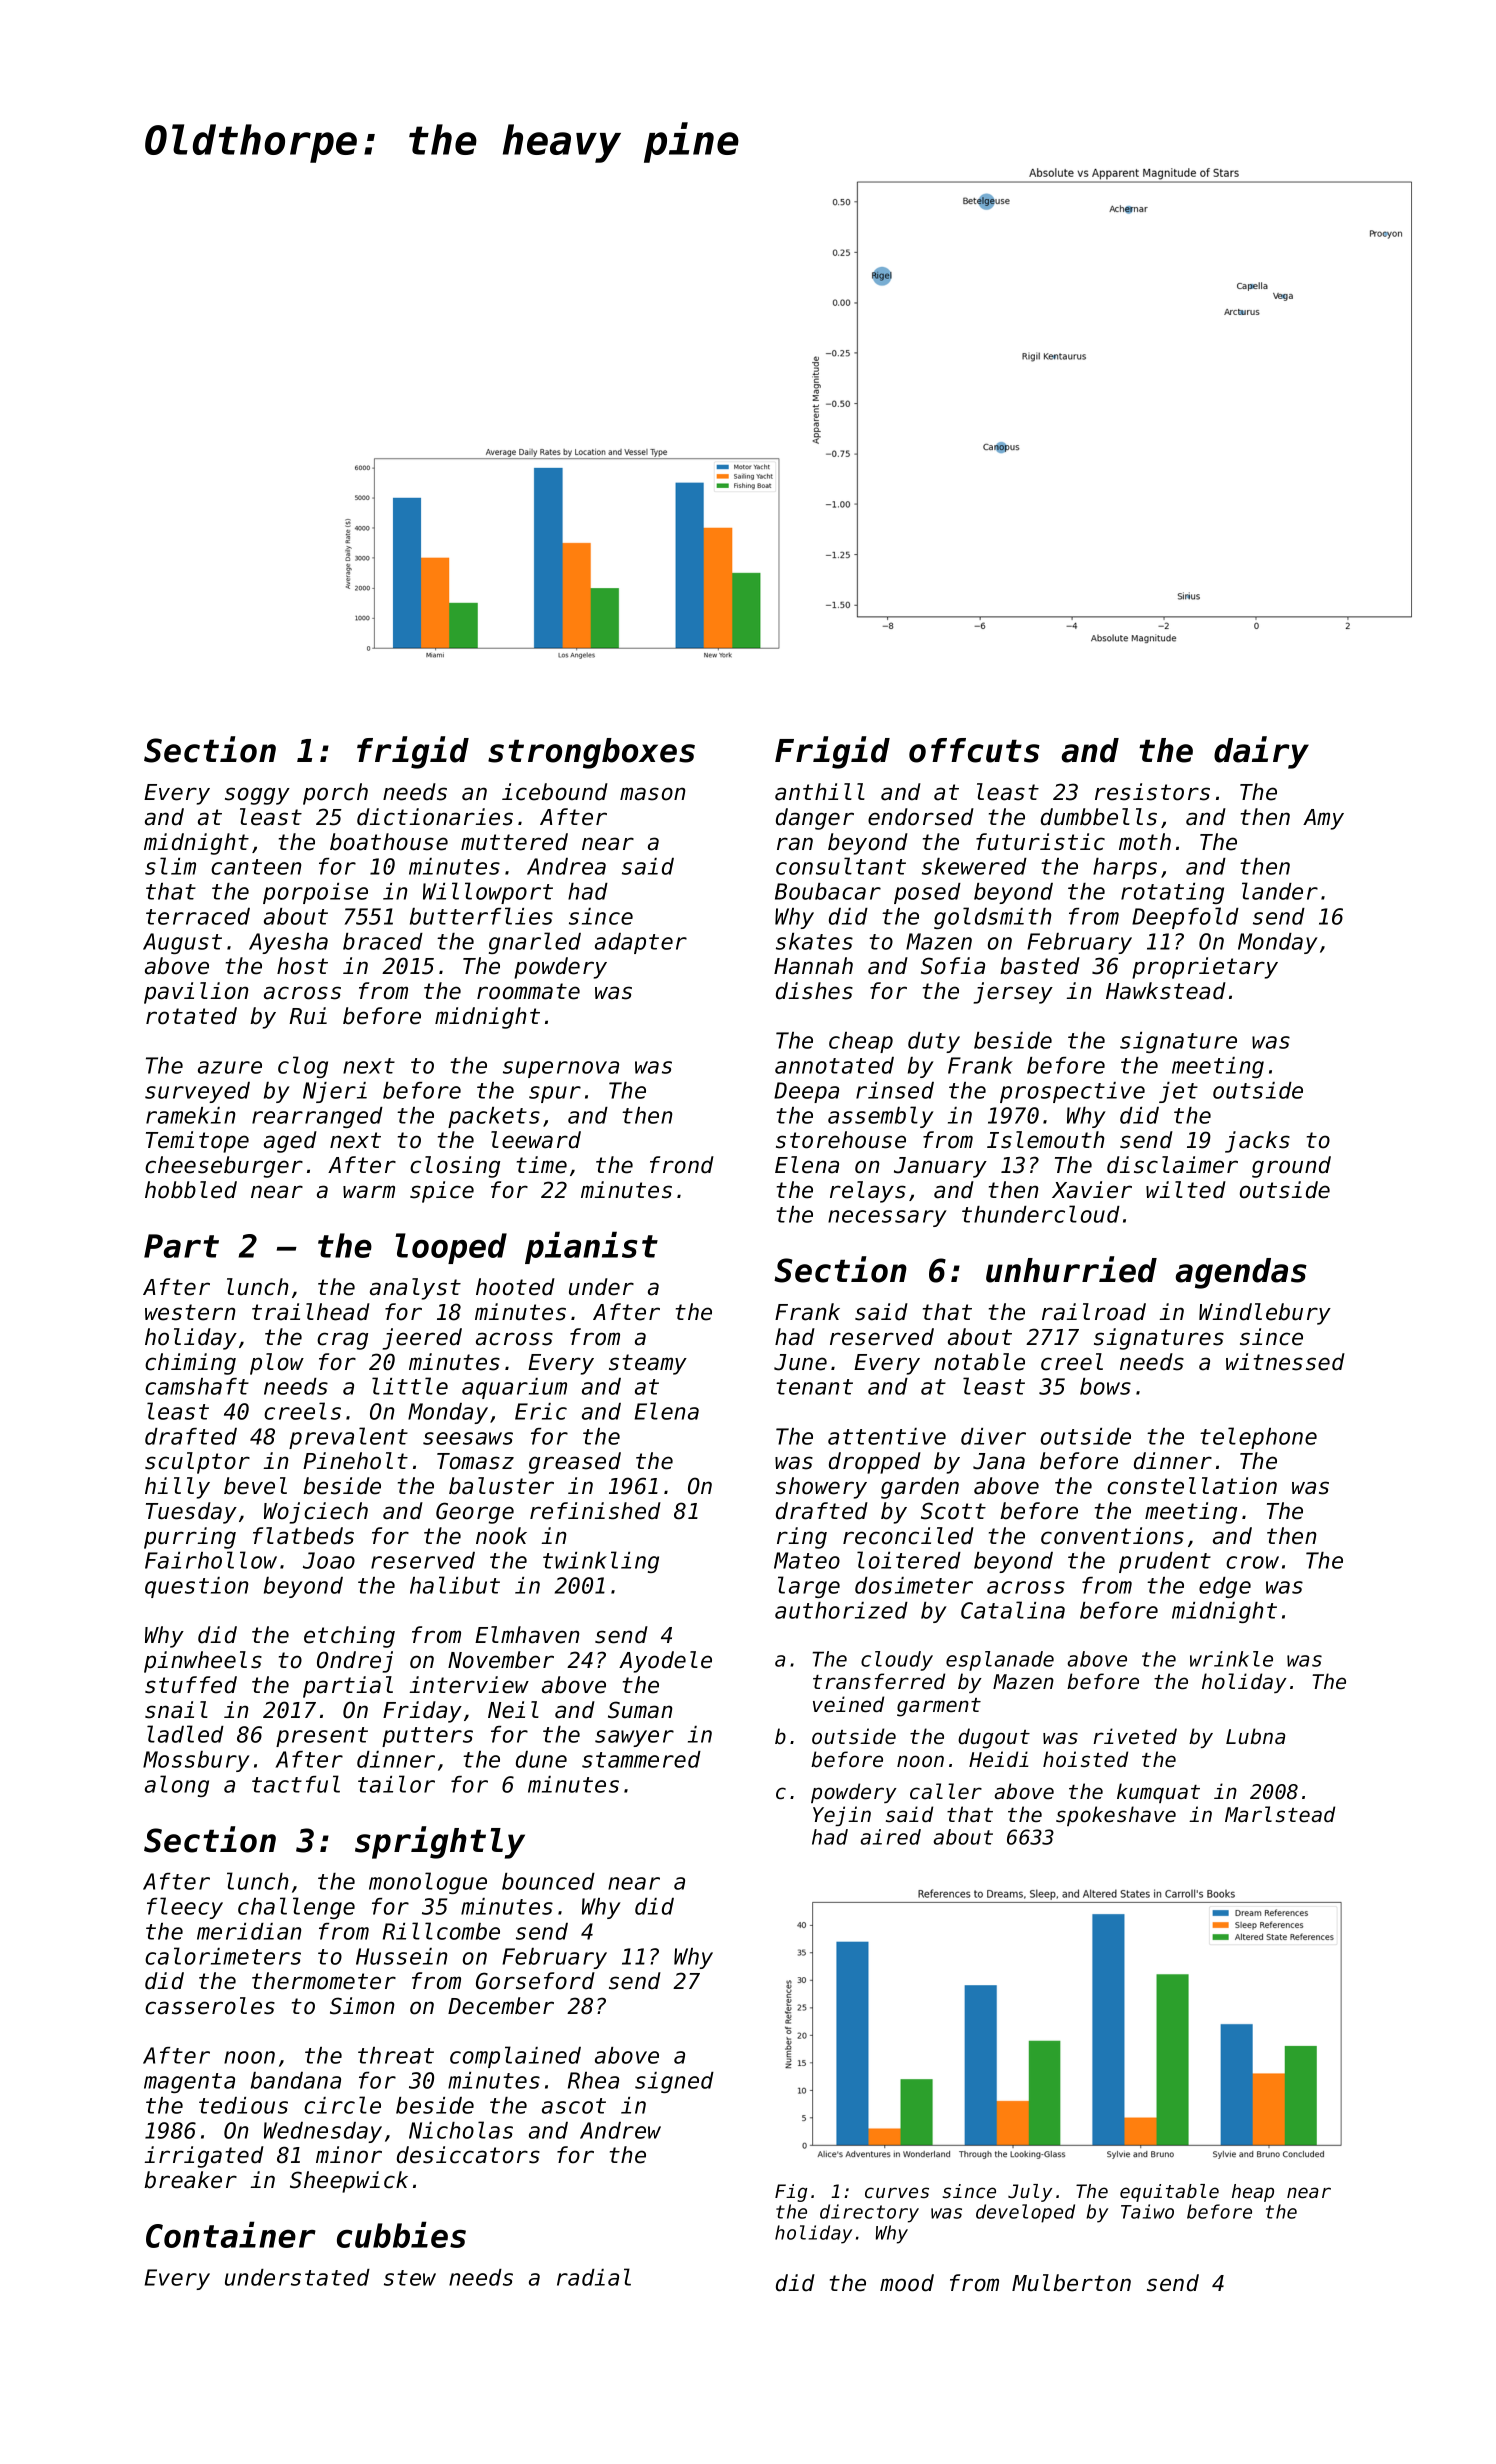 Image resolution: width=1496 pixels, height=2464 pixels. I want to click on twinkling, so click(601, 1562).
